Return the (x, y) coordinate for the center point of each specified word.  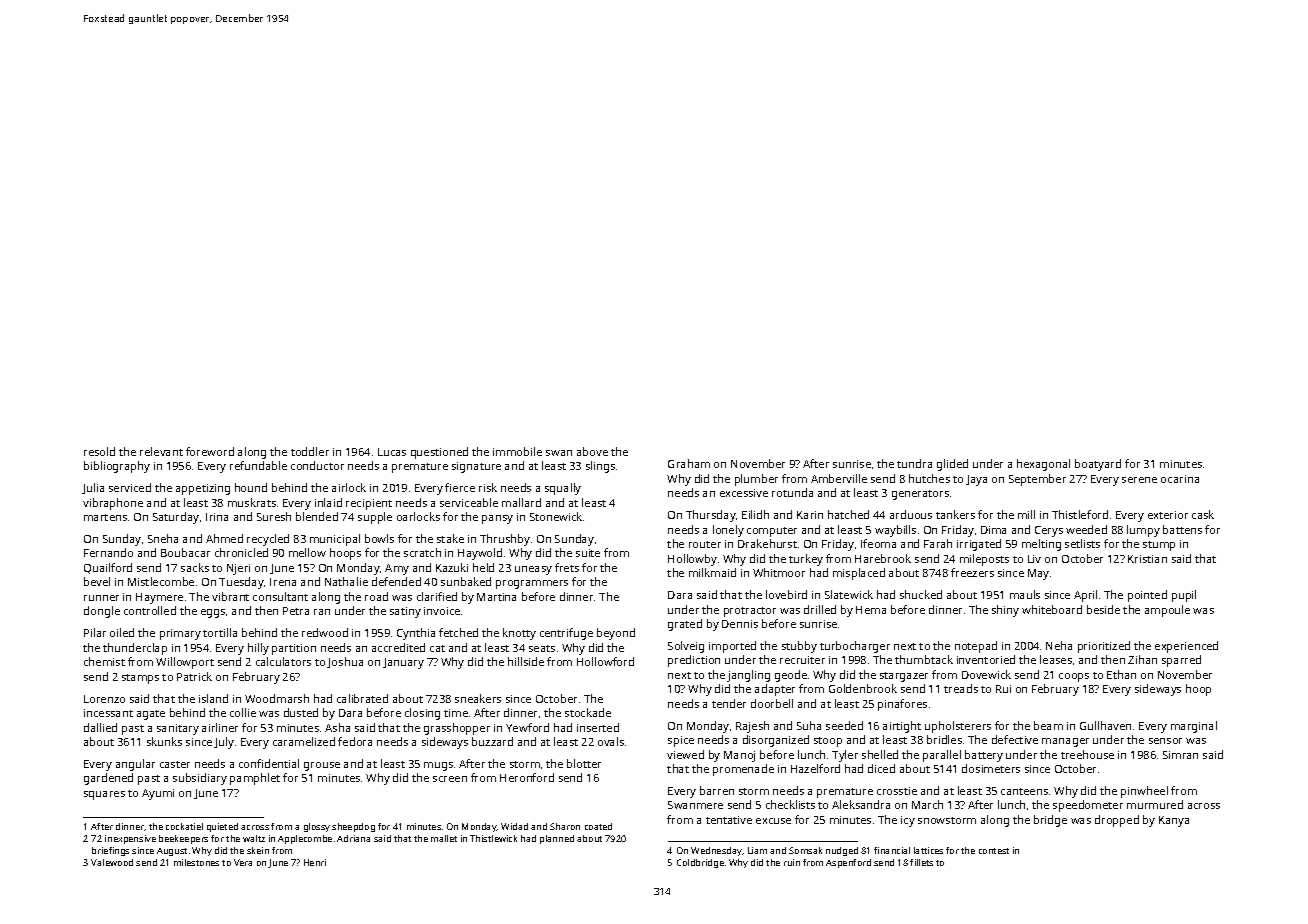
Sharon (565, 826)
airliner (220, 727)
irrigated (979, 545)
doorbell (772, 703)
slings (600, 467)
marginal (1194, 727)
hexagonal (1043, 465)
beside (1103, 609)
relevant (161, 451)
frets (567, 567)
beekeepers (183, 839)
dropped (1117, 821)
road (376, 596)
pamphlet (255, 779)
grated (685, 625)
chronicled (241, 552)
